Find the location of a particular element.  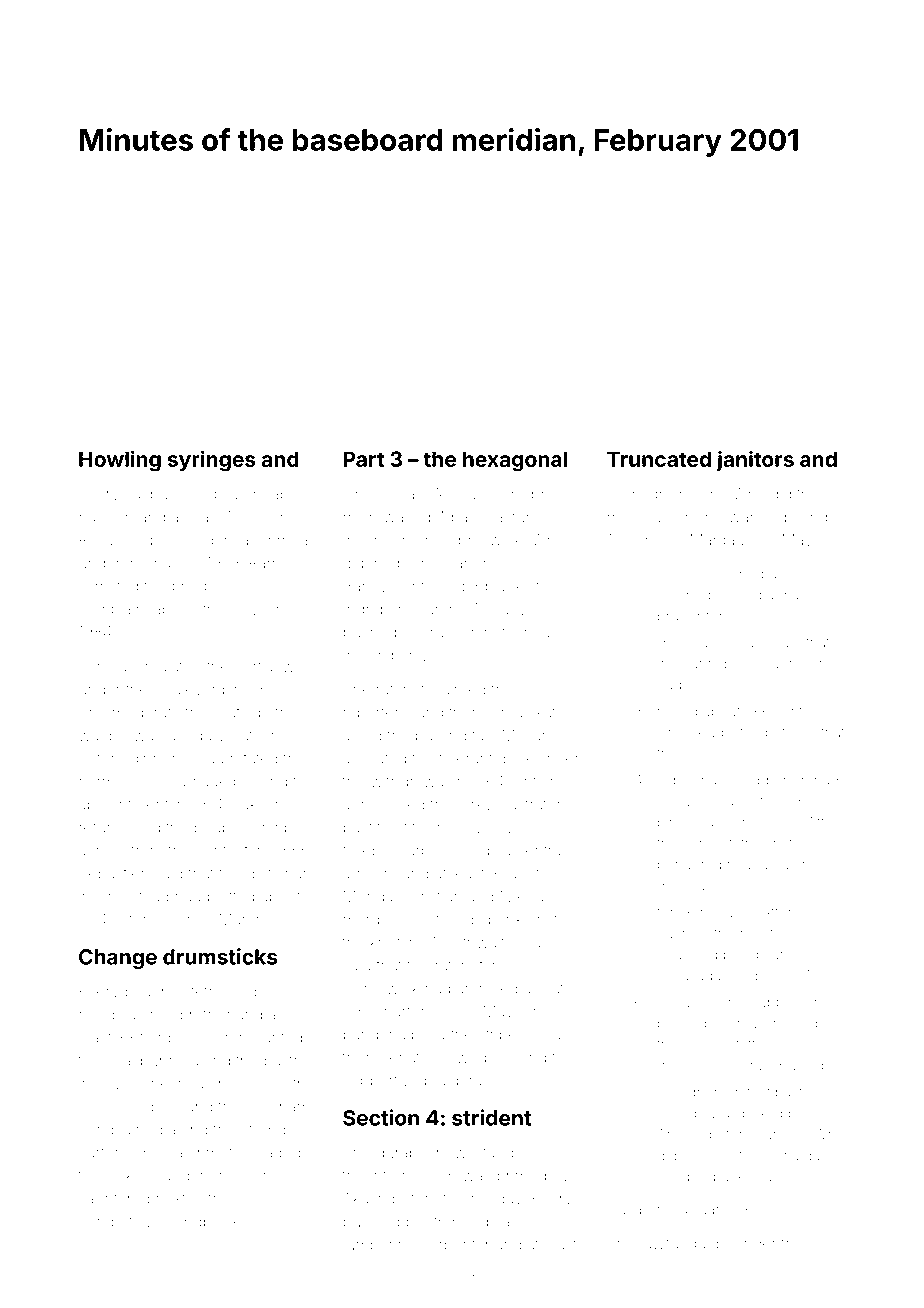

Greystead is located at coordinates (133, 898).
